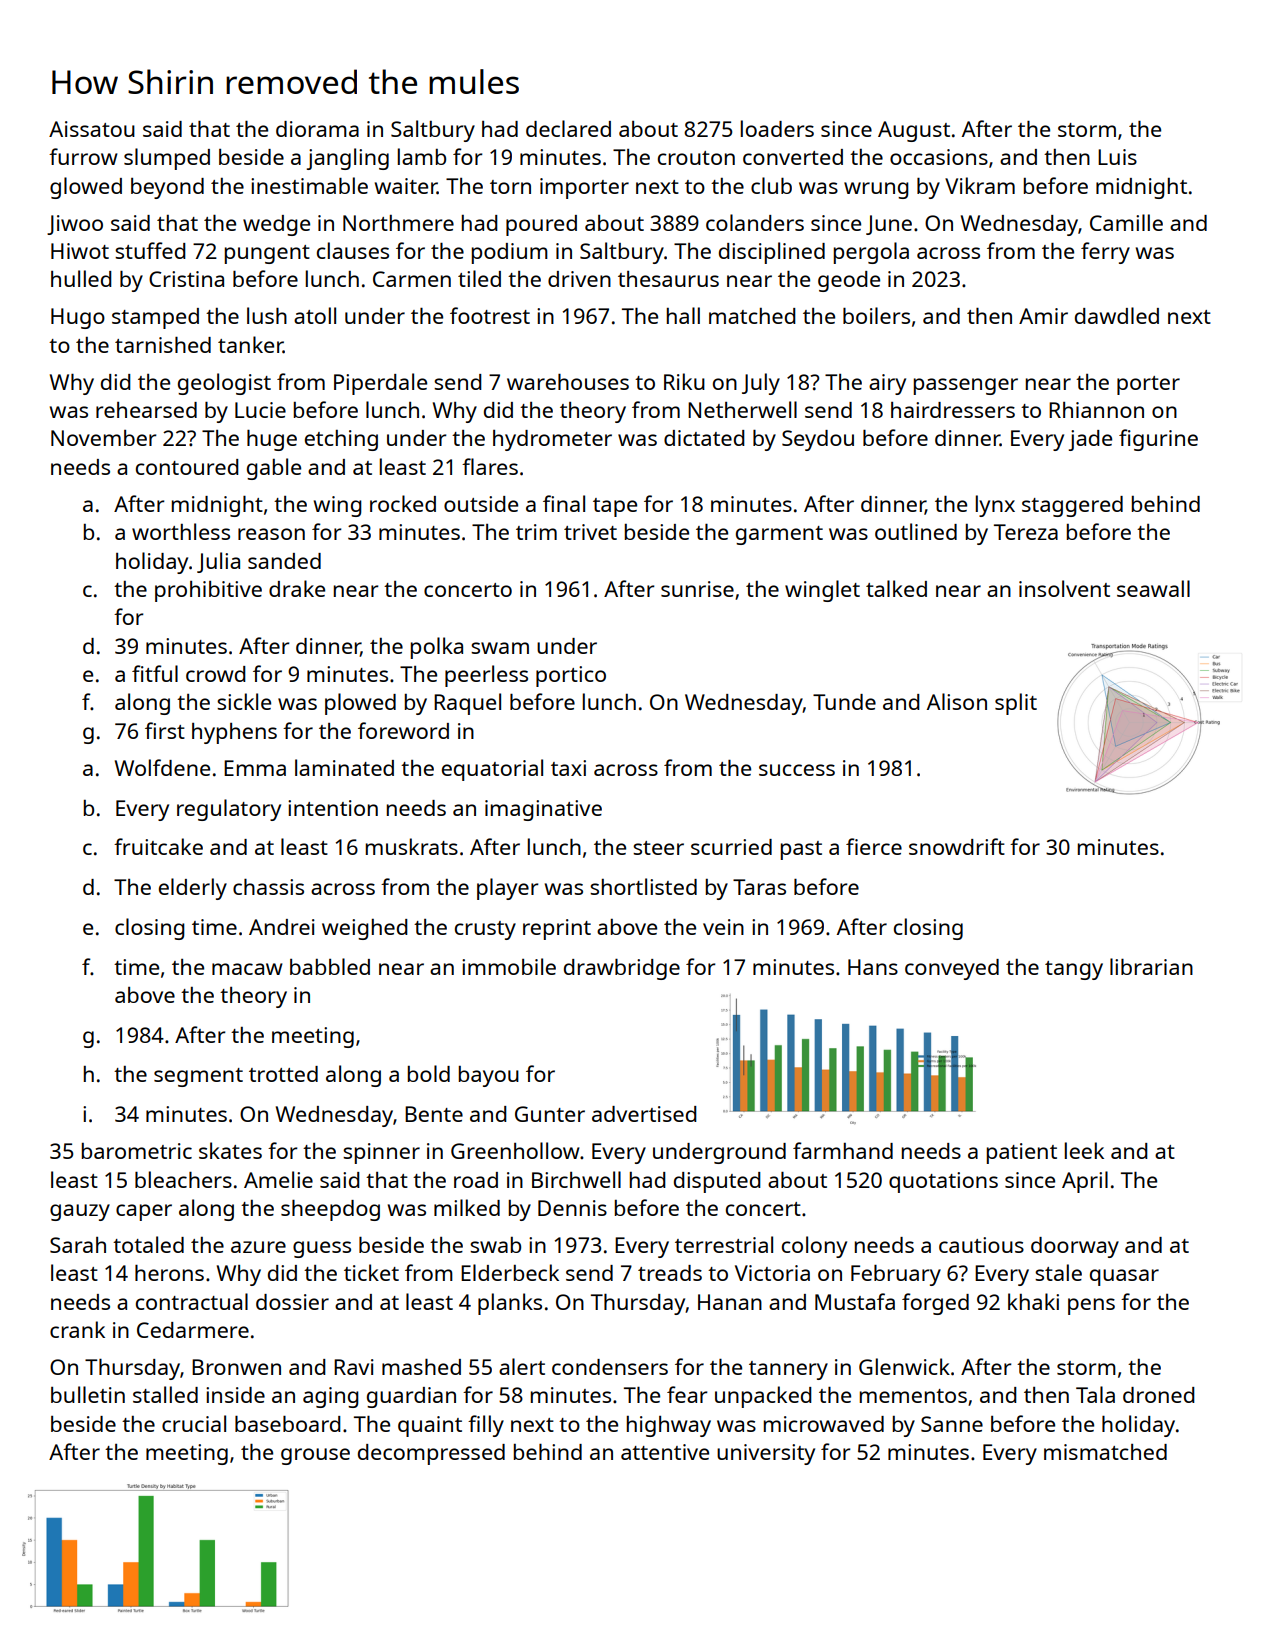 The height and width of the document is (1635, 1264). Describe the element at coordinates (315, 1456) in the document. I see `grouse` at that location.
